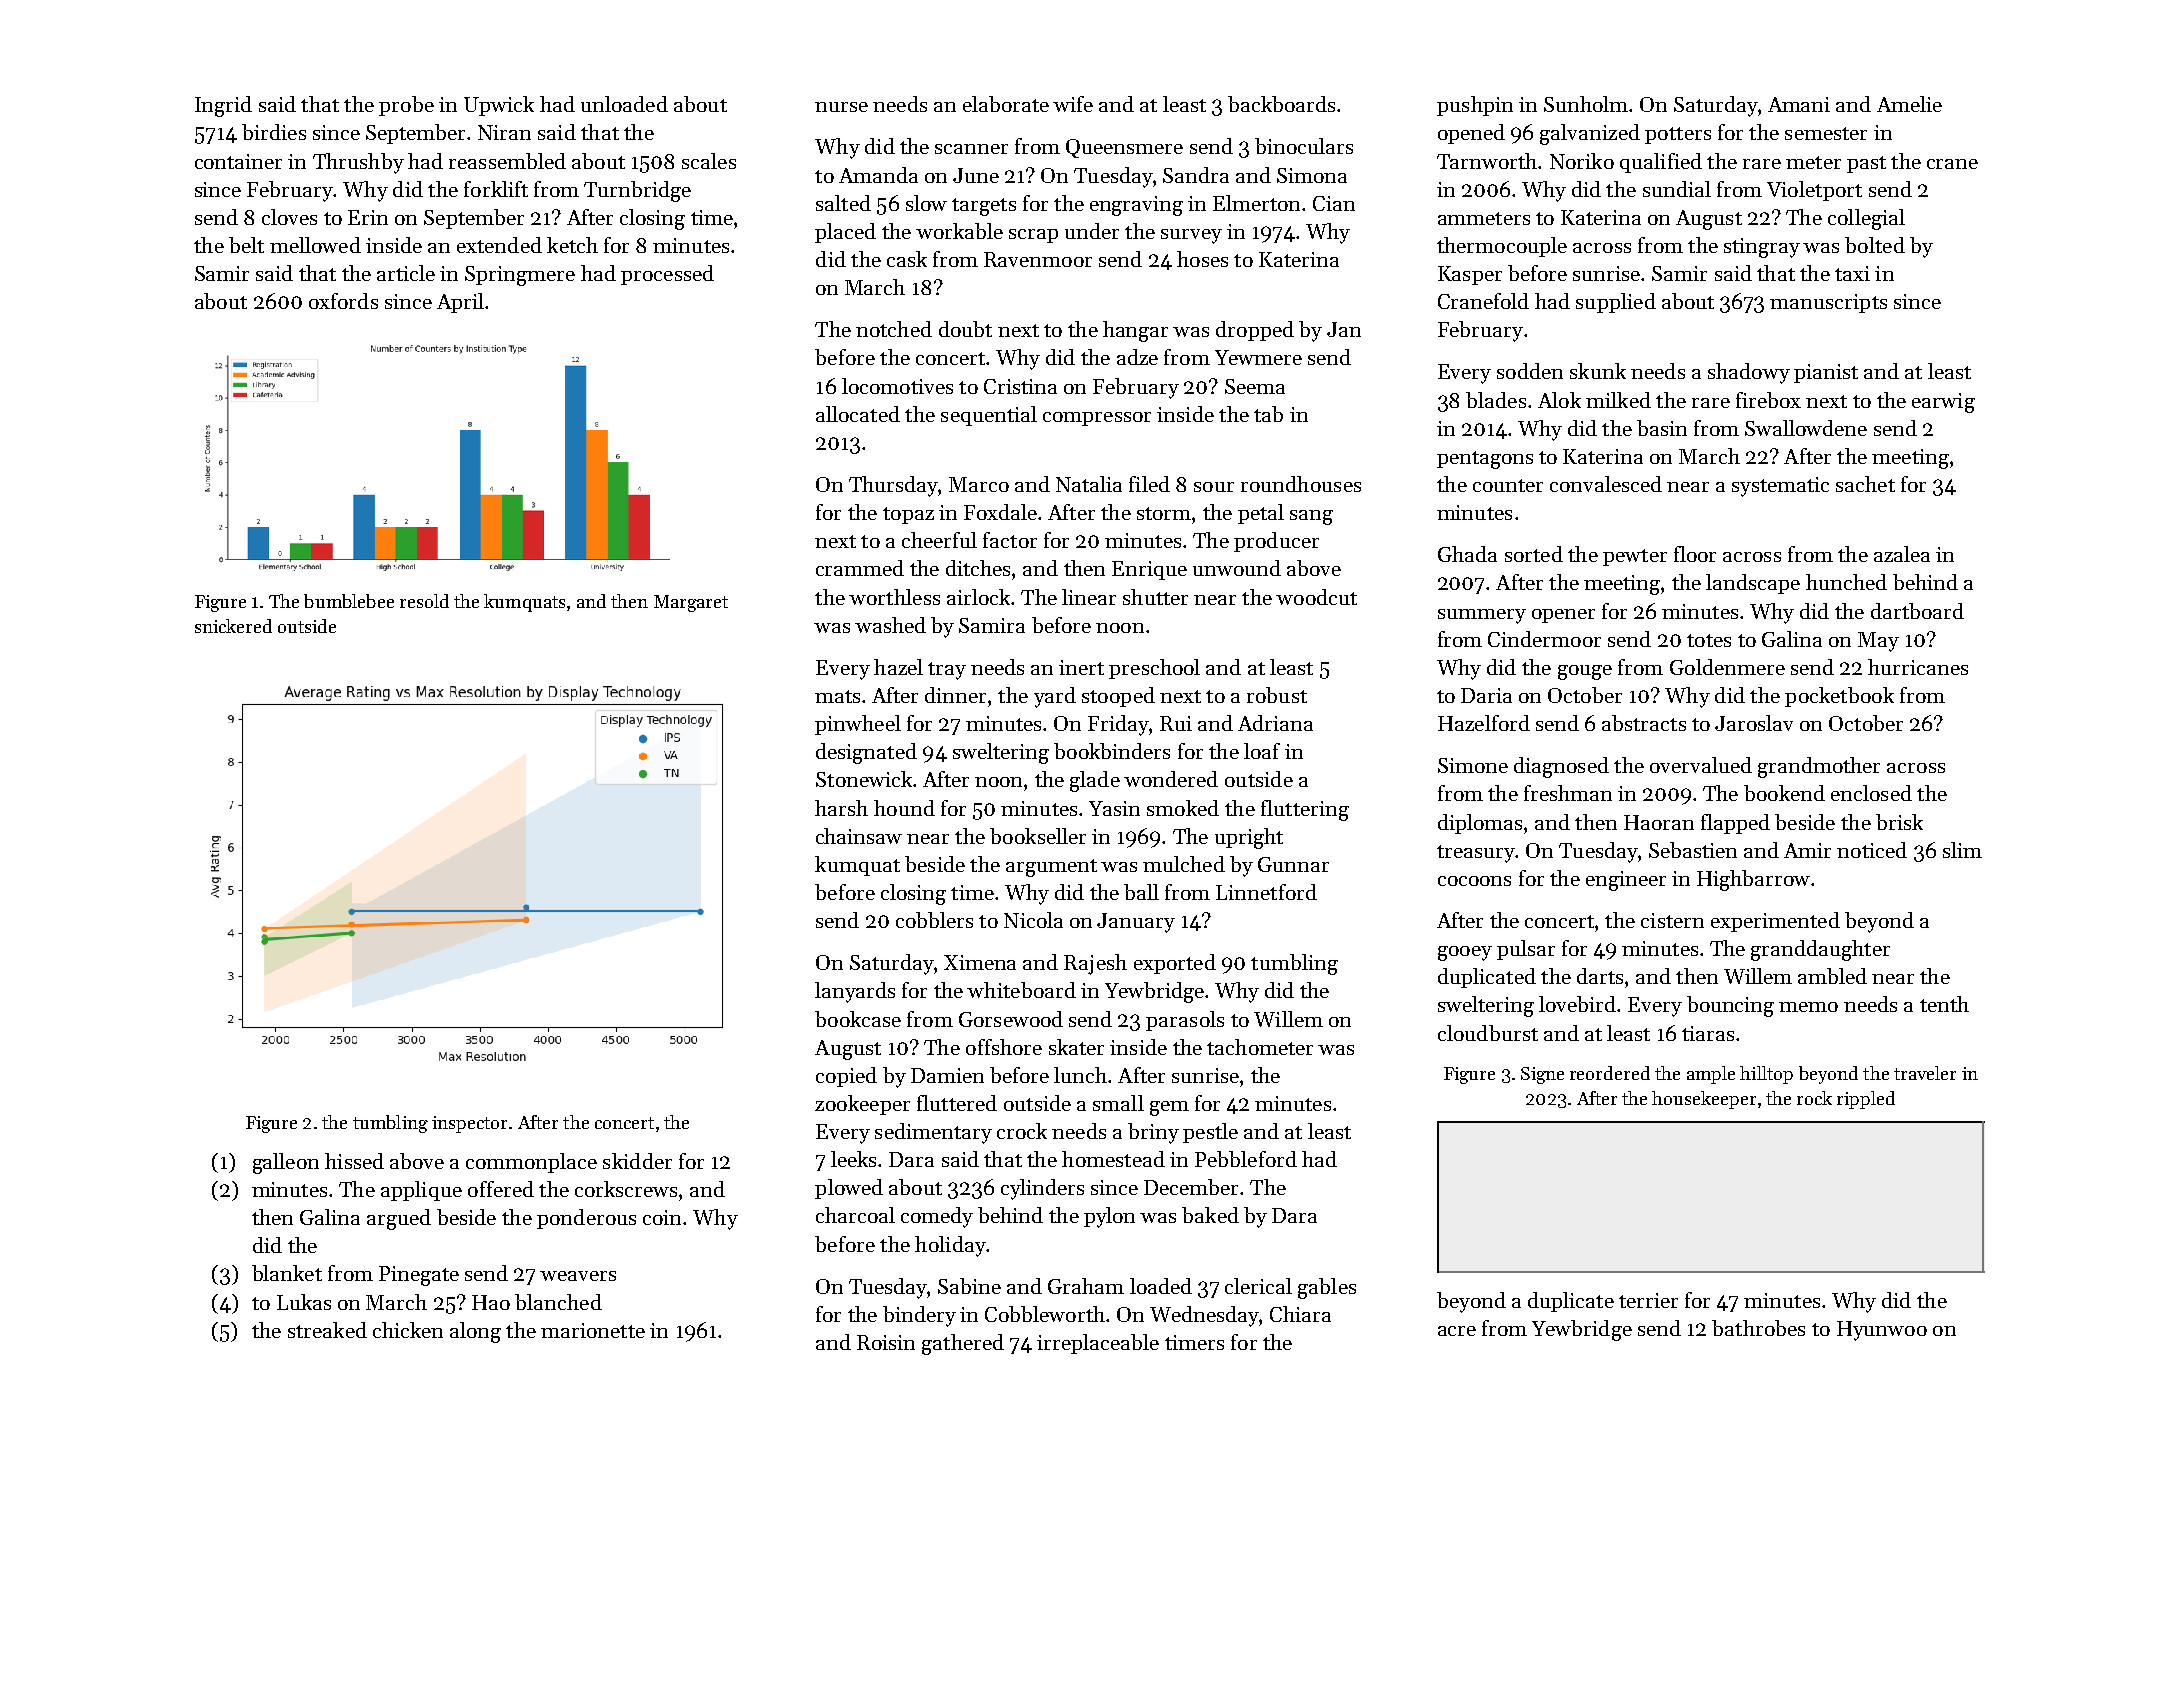  I want to click on cistern, so click(1672, 920).
